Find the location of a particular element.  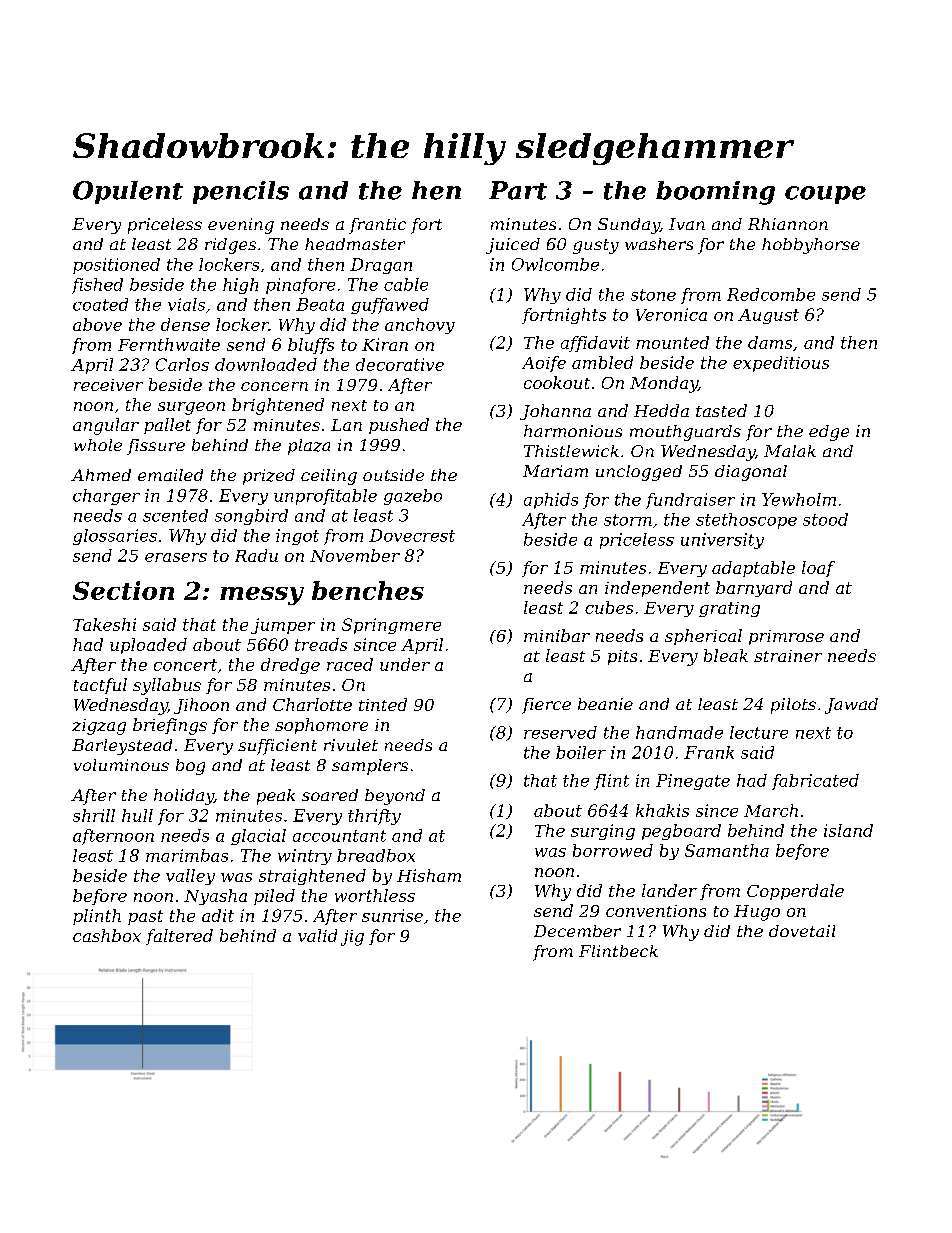

jig is located at coordinates (352, 938).
